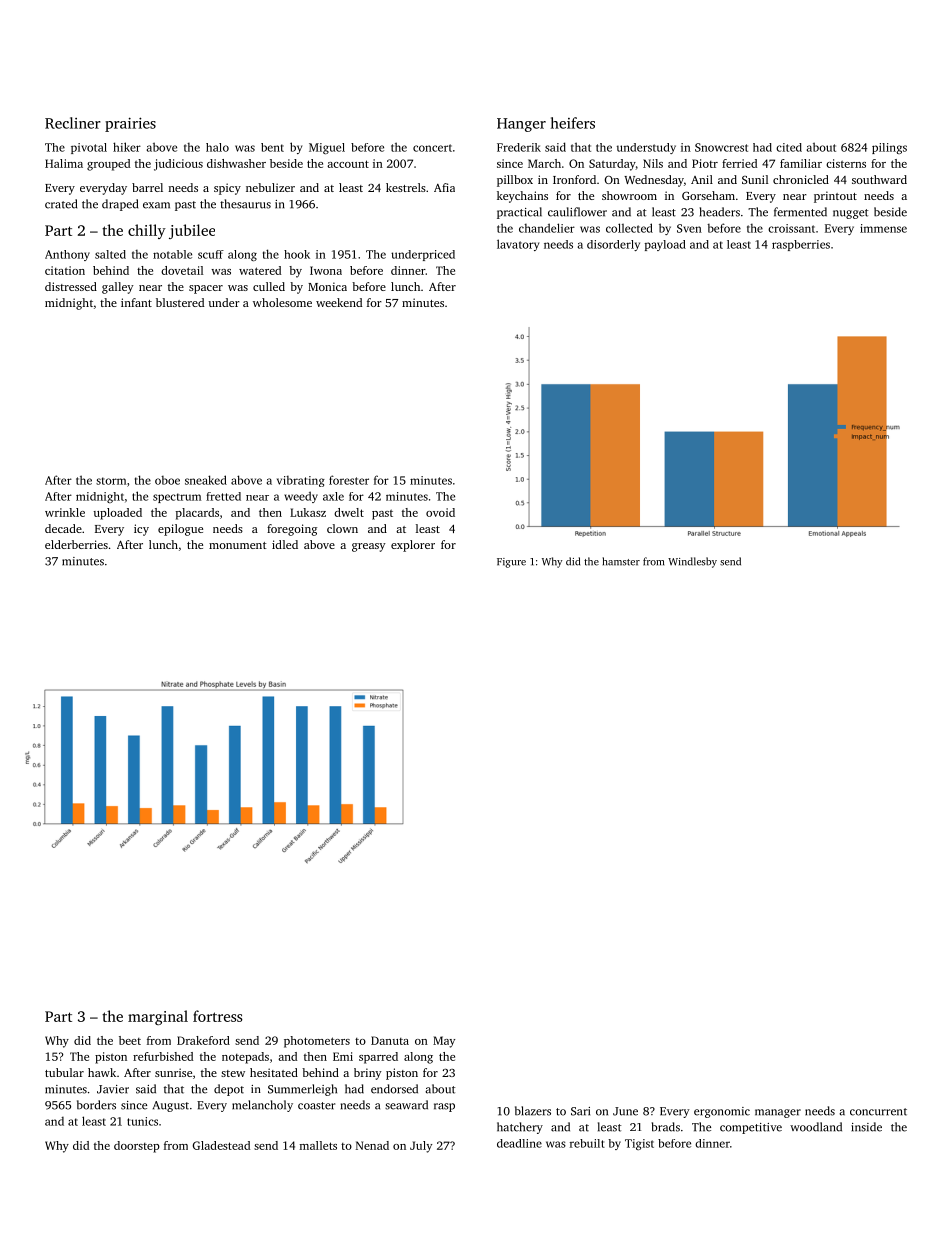 The height and width of the screenshot is (1233, 952). I want to click on hamster, so click(621, 561).
